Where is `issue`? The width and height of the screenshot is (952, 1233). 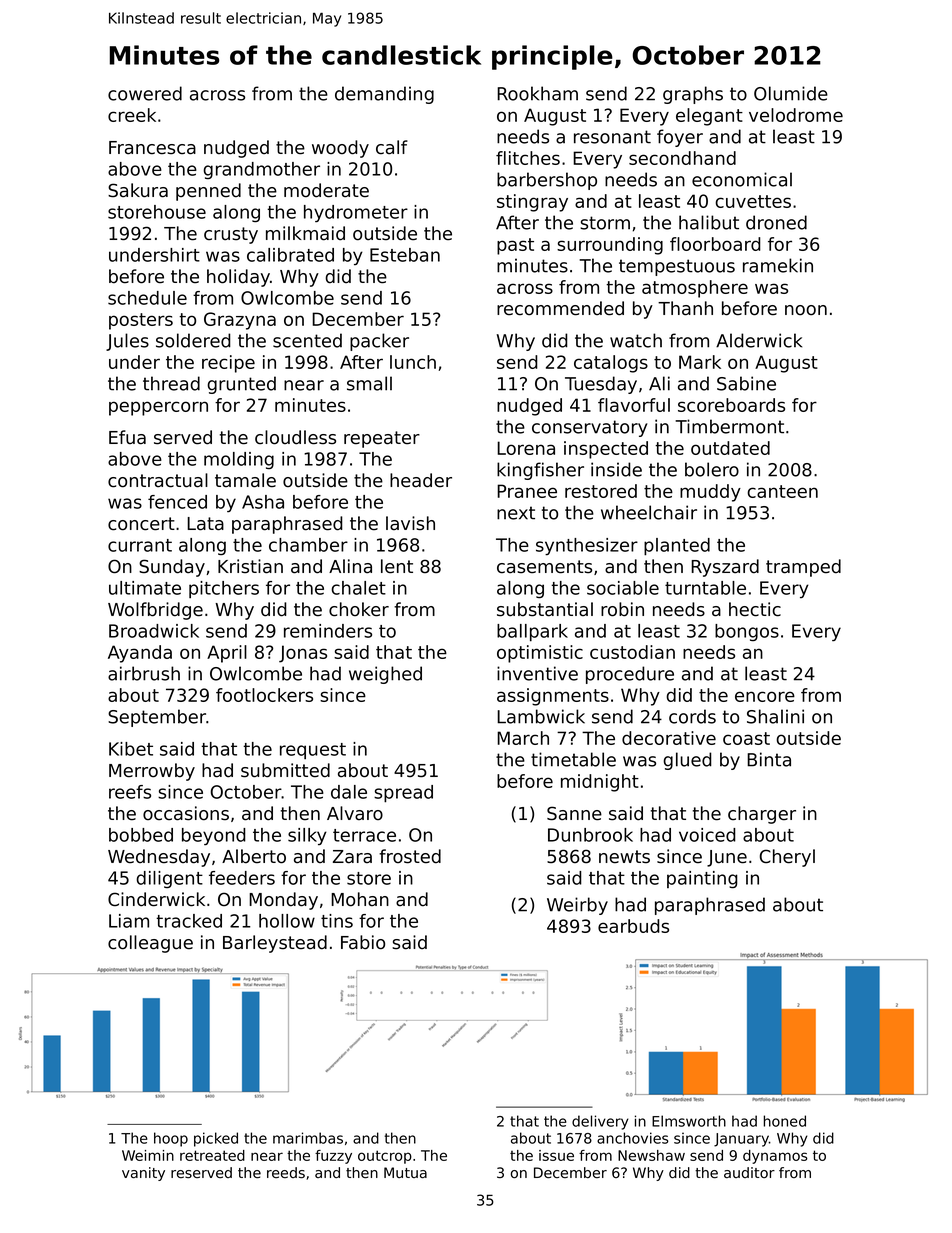 issue is located at coordinates (556, 1155).
